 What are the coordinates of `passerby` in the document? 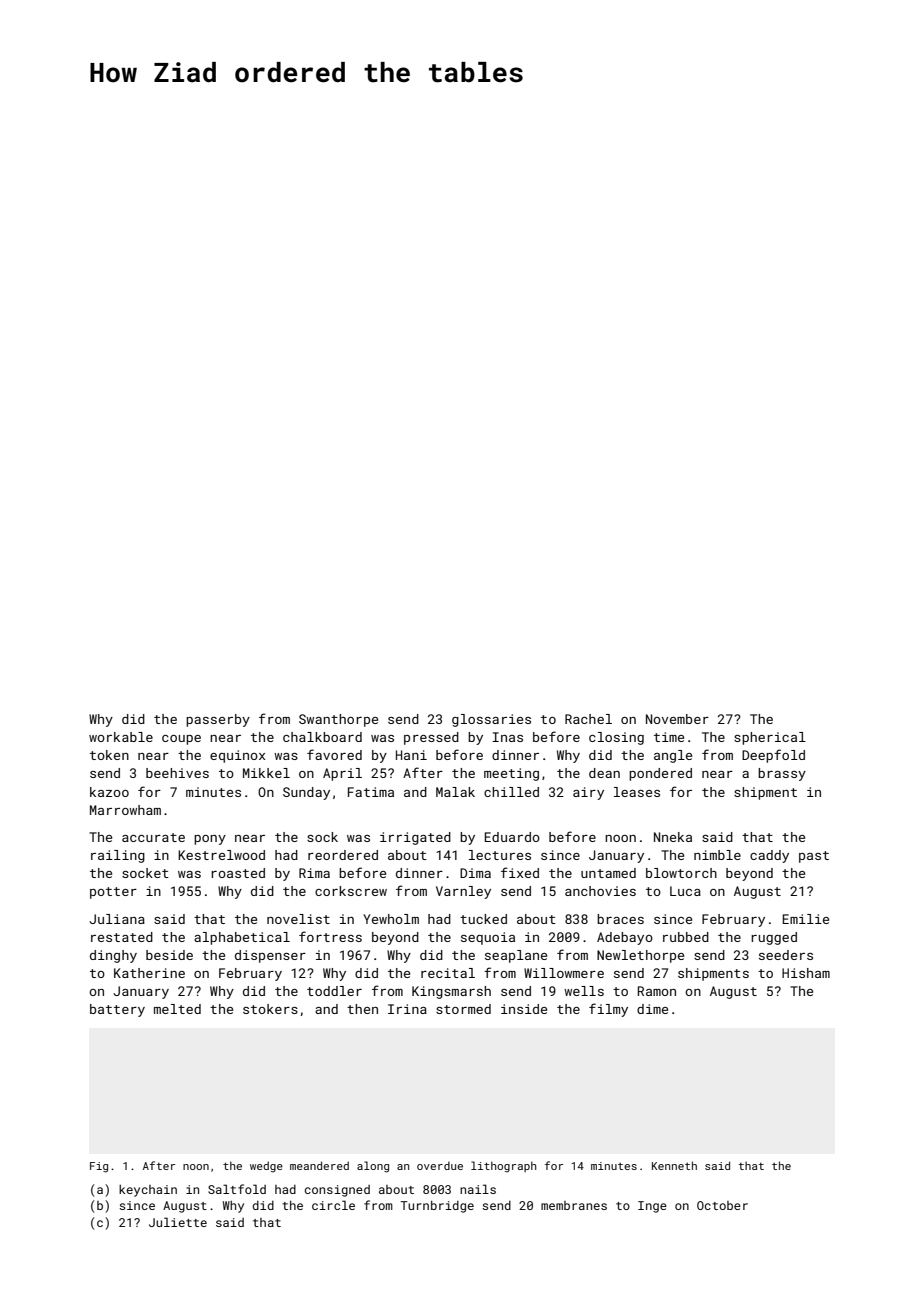 It's located at (218, 720).
